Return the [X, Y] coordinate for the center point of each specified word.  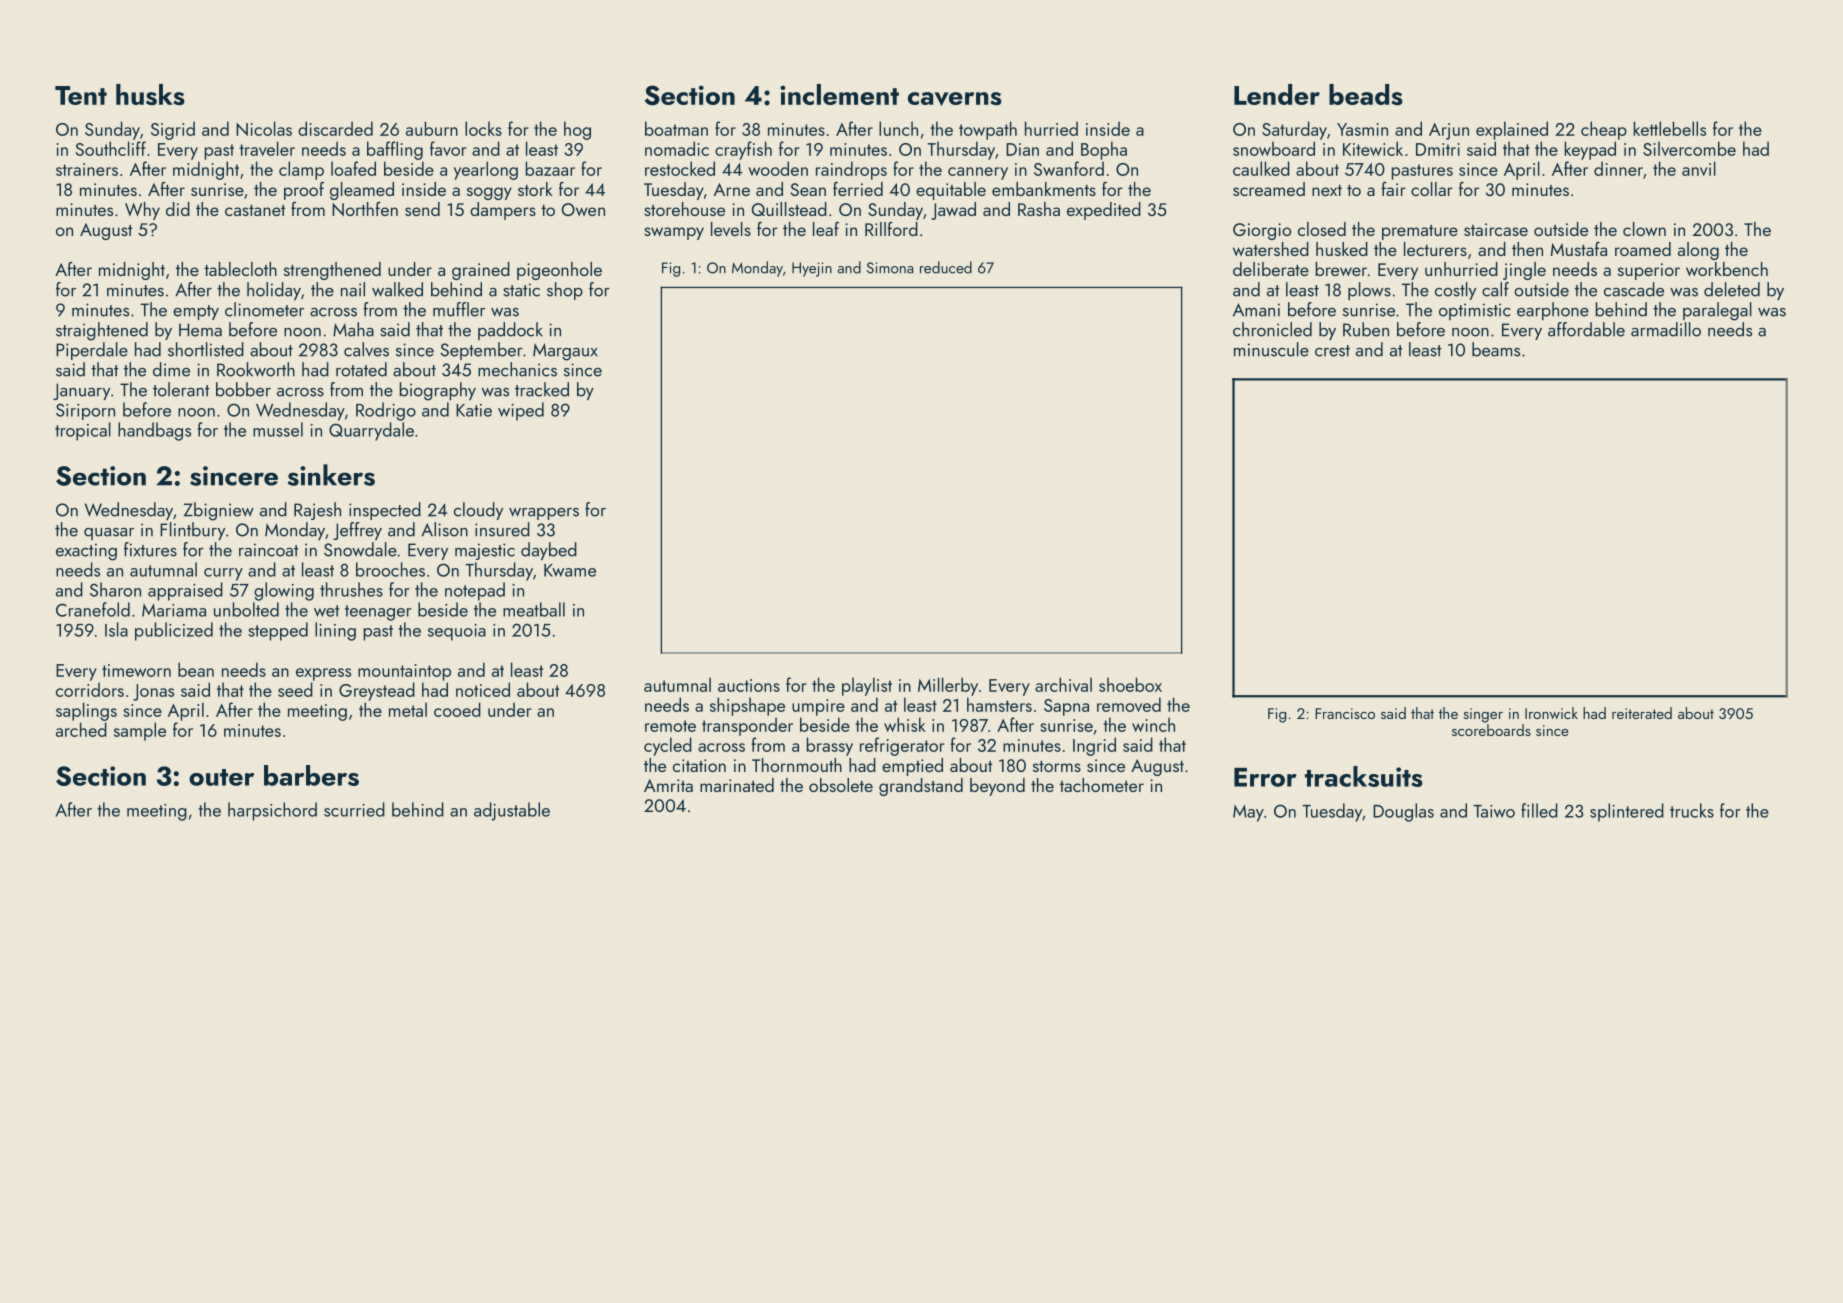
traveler [267, 148]
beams [1496, 349]
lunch [898, 128]
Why [142, 211]
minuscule [1271, 349]
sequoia [457, 632]
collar [1432, 189]
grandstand [921, 787]
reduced [946, 267]
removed [1129, 704]
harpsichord [272, 811]
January [81, 391]
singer [1483, 715]
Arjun [1449, 131]
